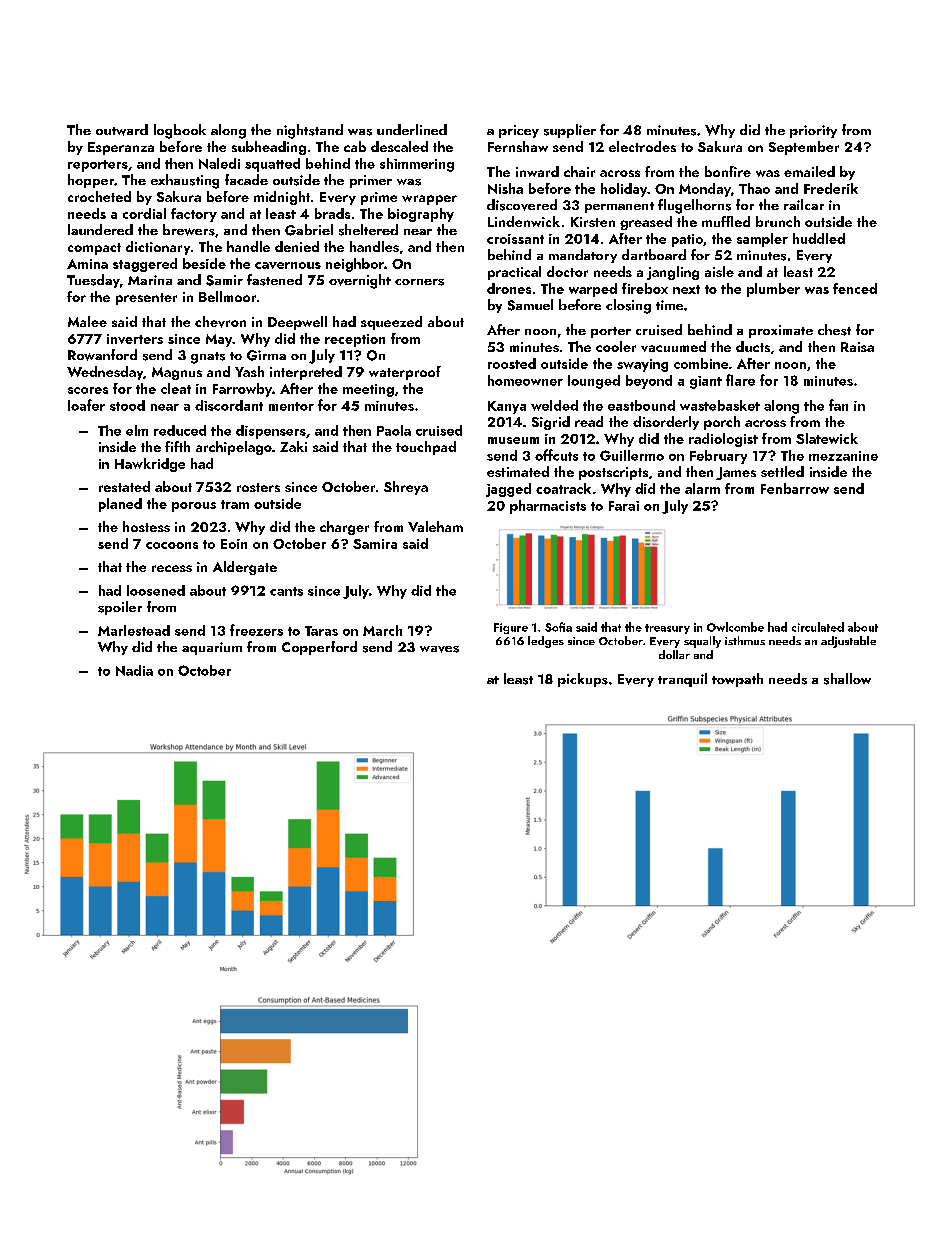  Describe the element at coordinates (579, 171) in the document. I see `chair` at that location.
